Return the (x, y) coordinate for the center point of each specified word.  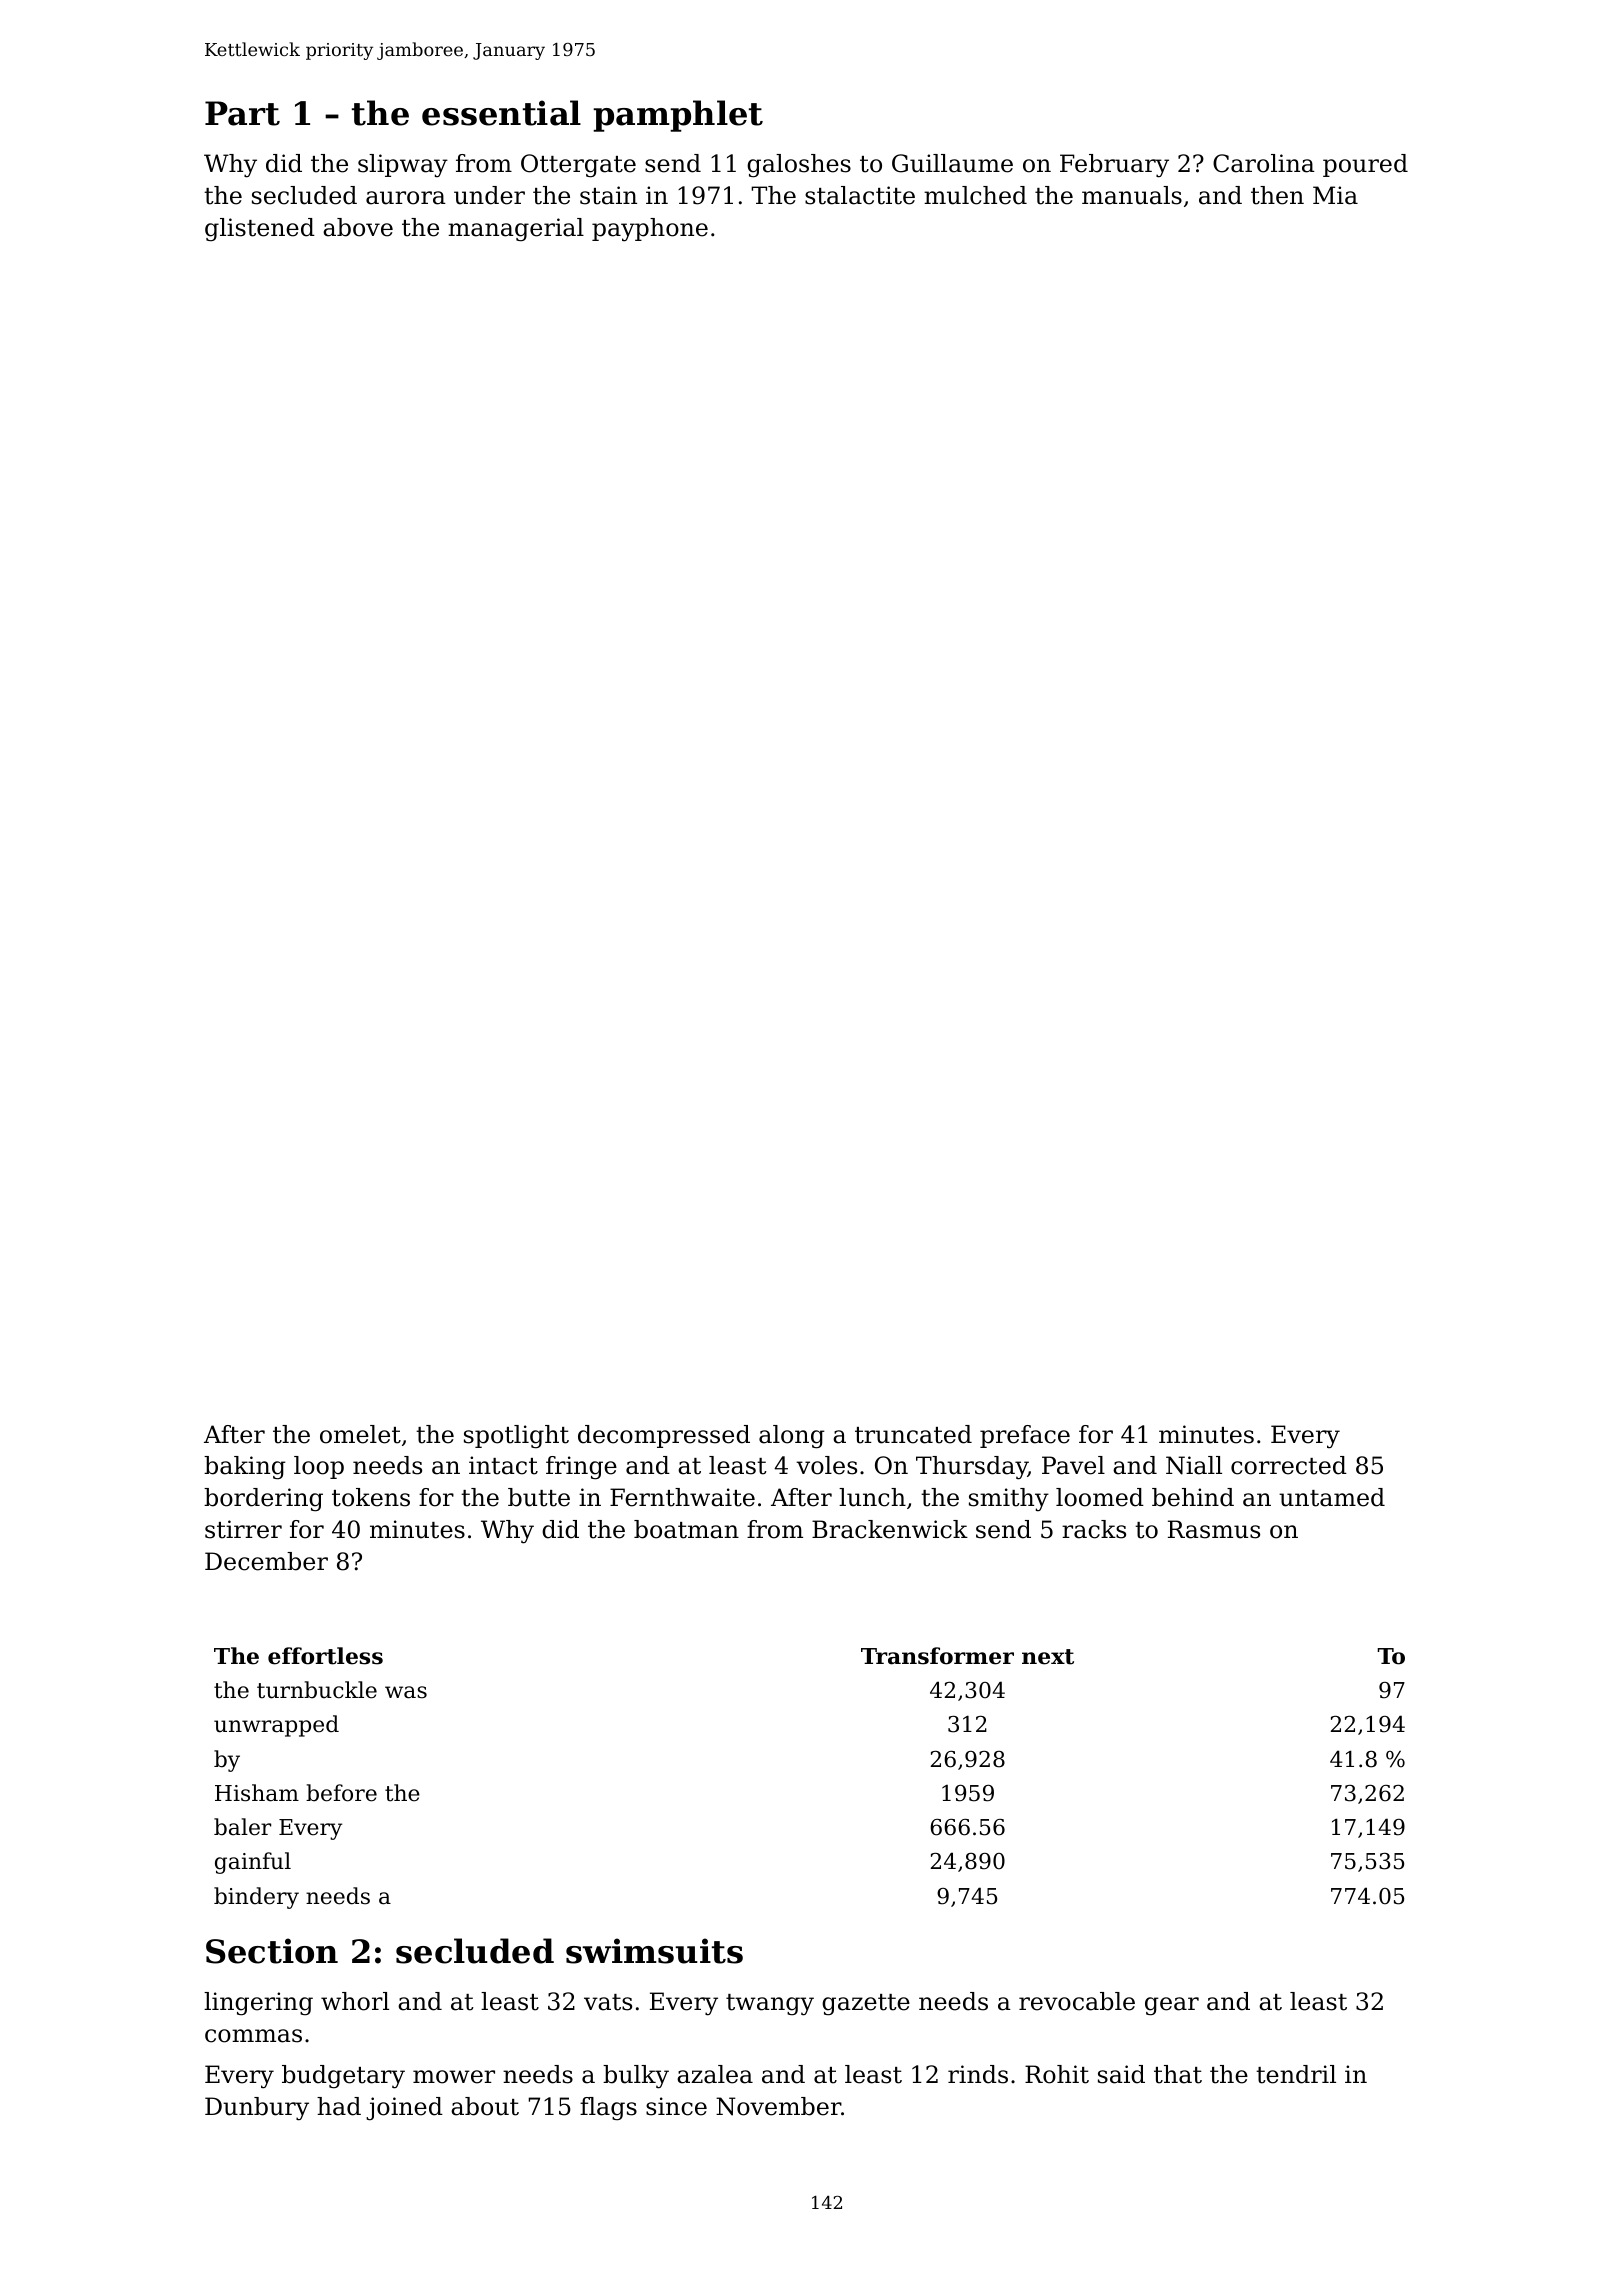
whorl (355, 2001)
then (1277, 195)
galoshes (799, 166)
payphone (650, 230)
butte (539, 1497)
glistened (260, 229)
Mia (1335, 195)
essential (501, 113)
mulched (975, 195)
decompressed (664, 1436)
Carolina (1264, 163)
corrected (1289, 1465)
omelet (360, 1434)
